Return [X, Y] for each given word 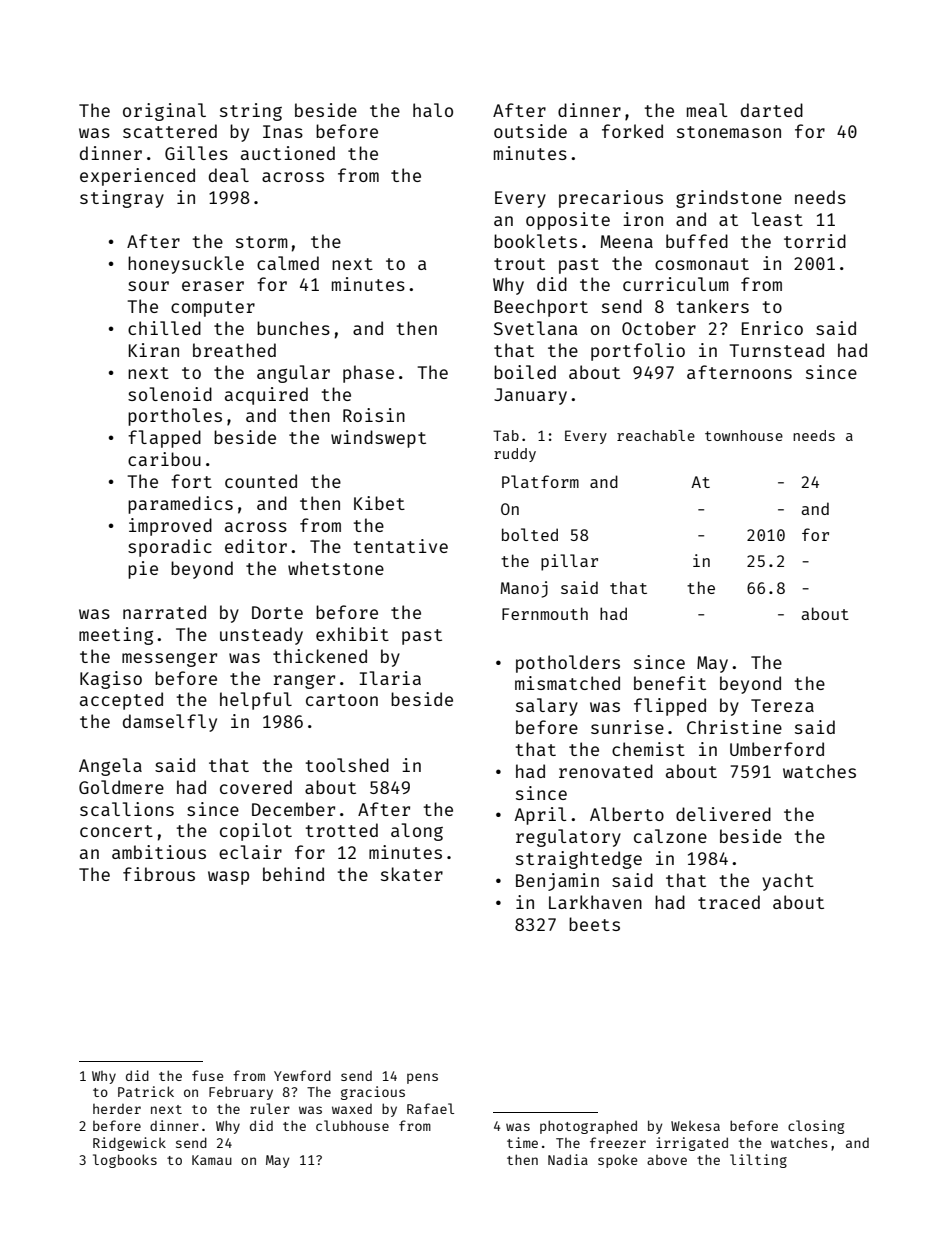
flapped [164, 439]
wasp [228, 878]
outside [530, 131]
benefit [670, 683]
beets [594, 924]
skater [412, 874]
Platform [540, 481]
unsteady [261, 636]
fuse [208, 1075]
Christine [734, 727]
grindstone [729, 199]
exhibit [352, 634]
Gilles [196, 153]
